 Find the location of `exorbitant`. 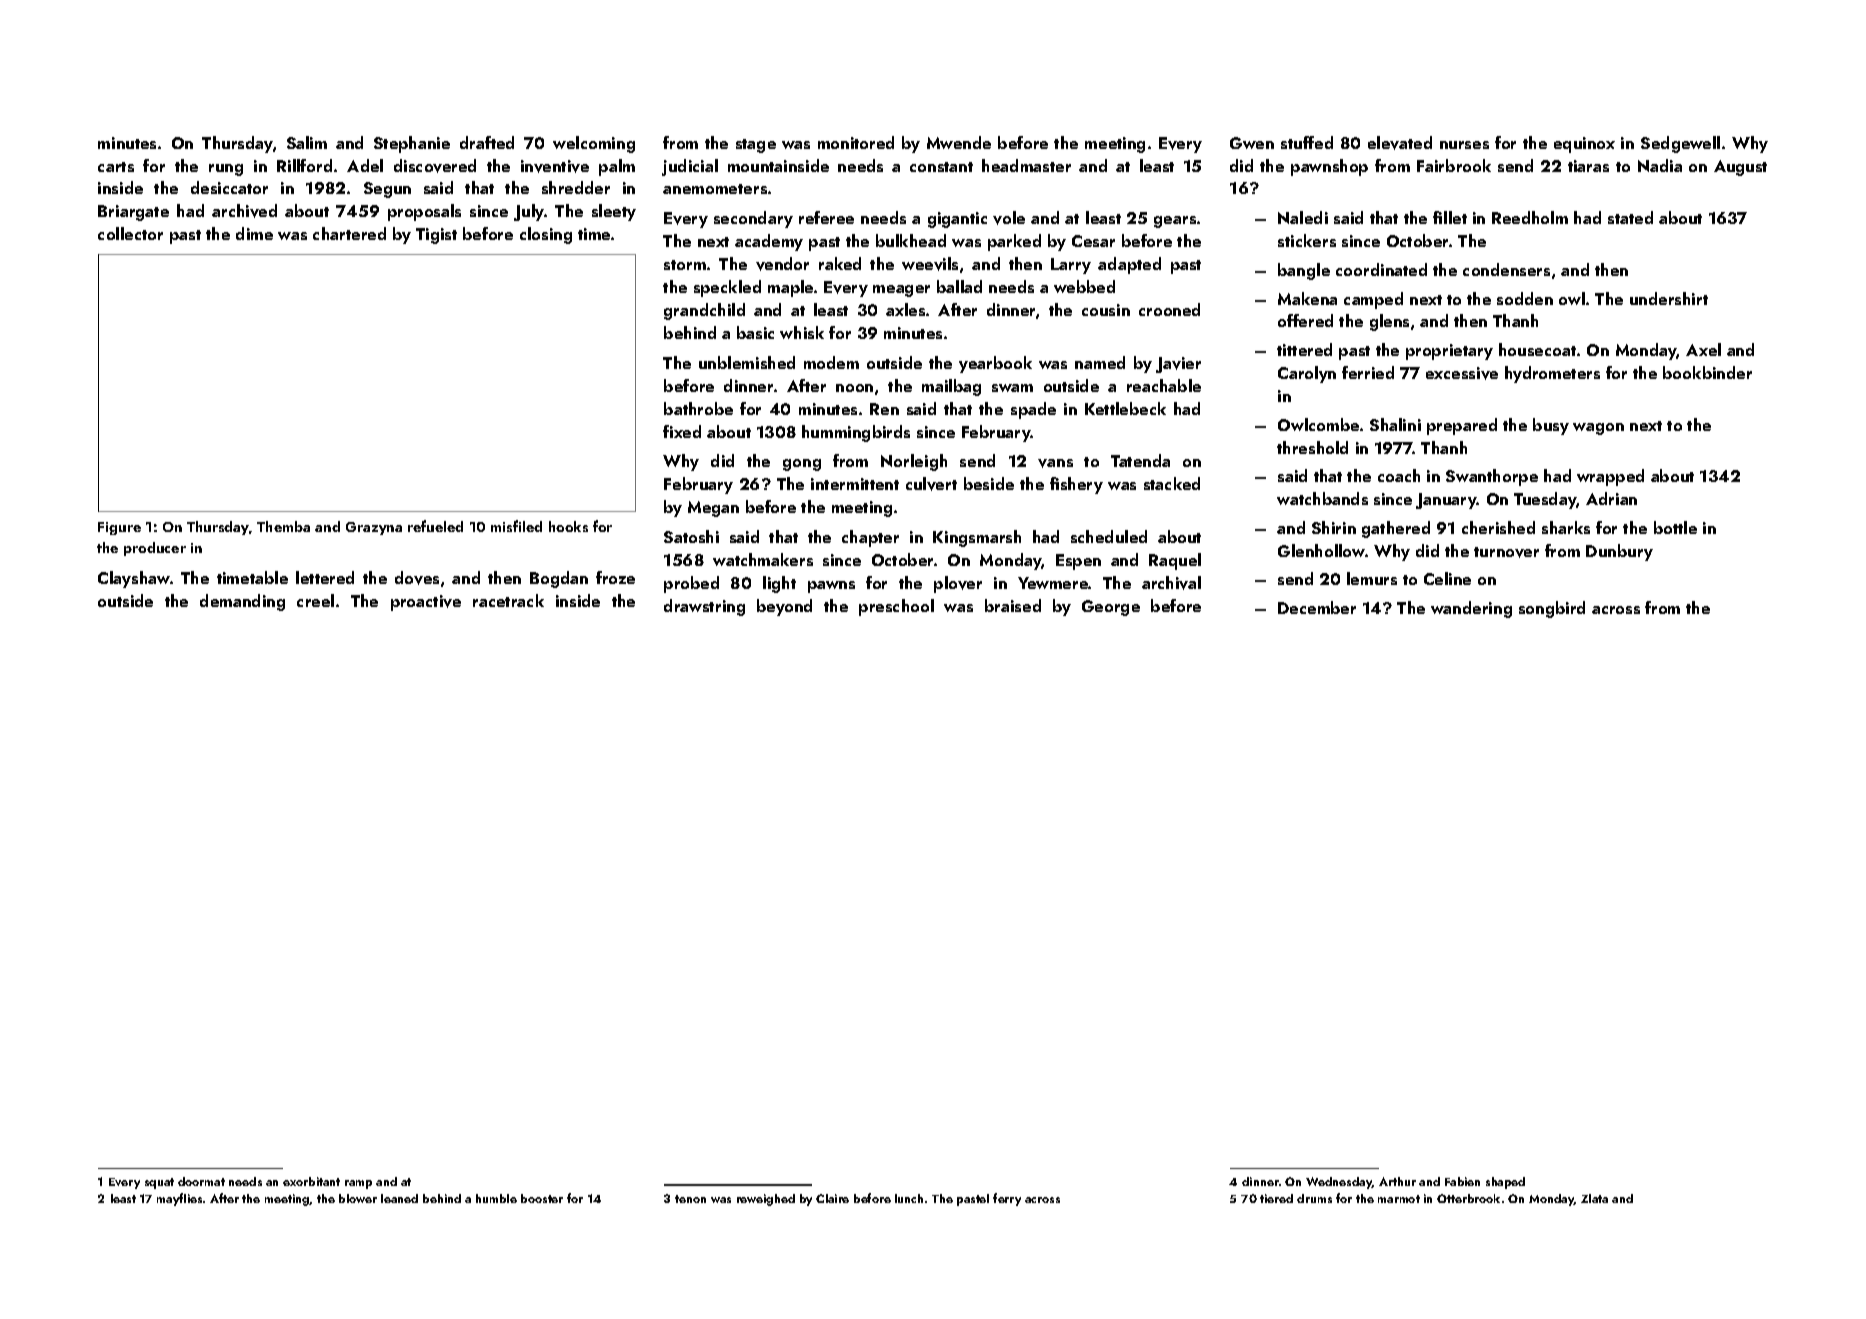

exorbitant is located at coordinates (311, 1181).
